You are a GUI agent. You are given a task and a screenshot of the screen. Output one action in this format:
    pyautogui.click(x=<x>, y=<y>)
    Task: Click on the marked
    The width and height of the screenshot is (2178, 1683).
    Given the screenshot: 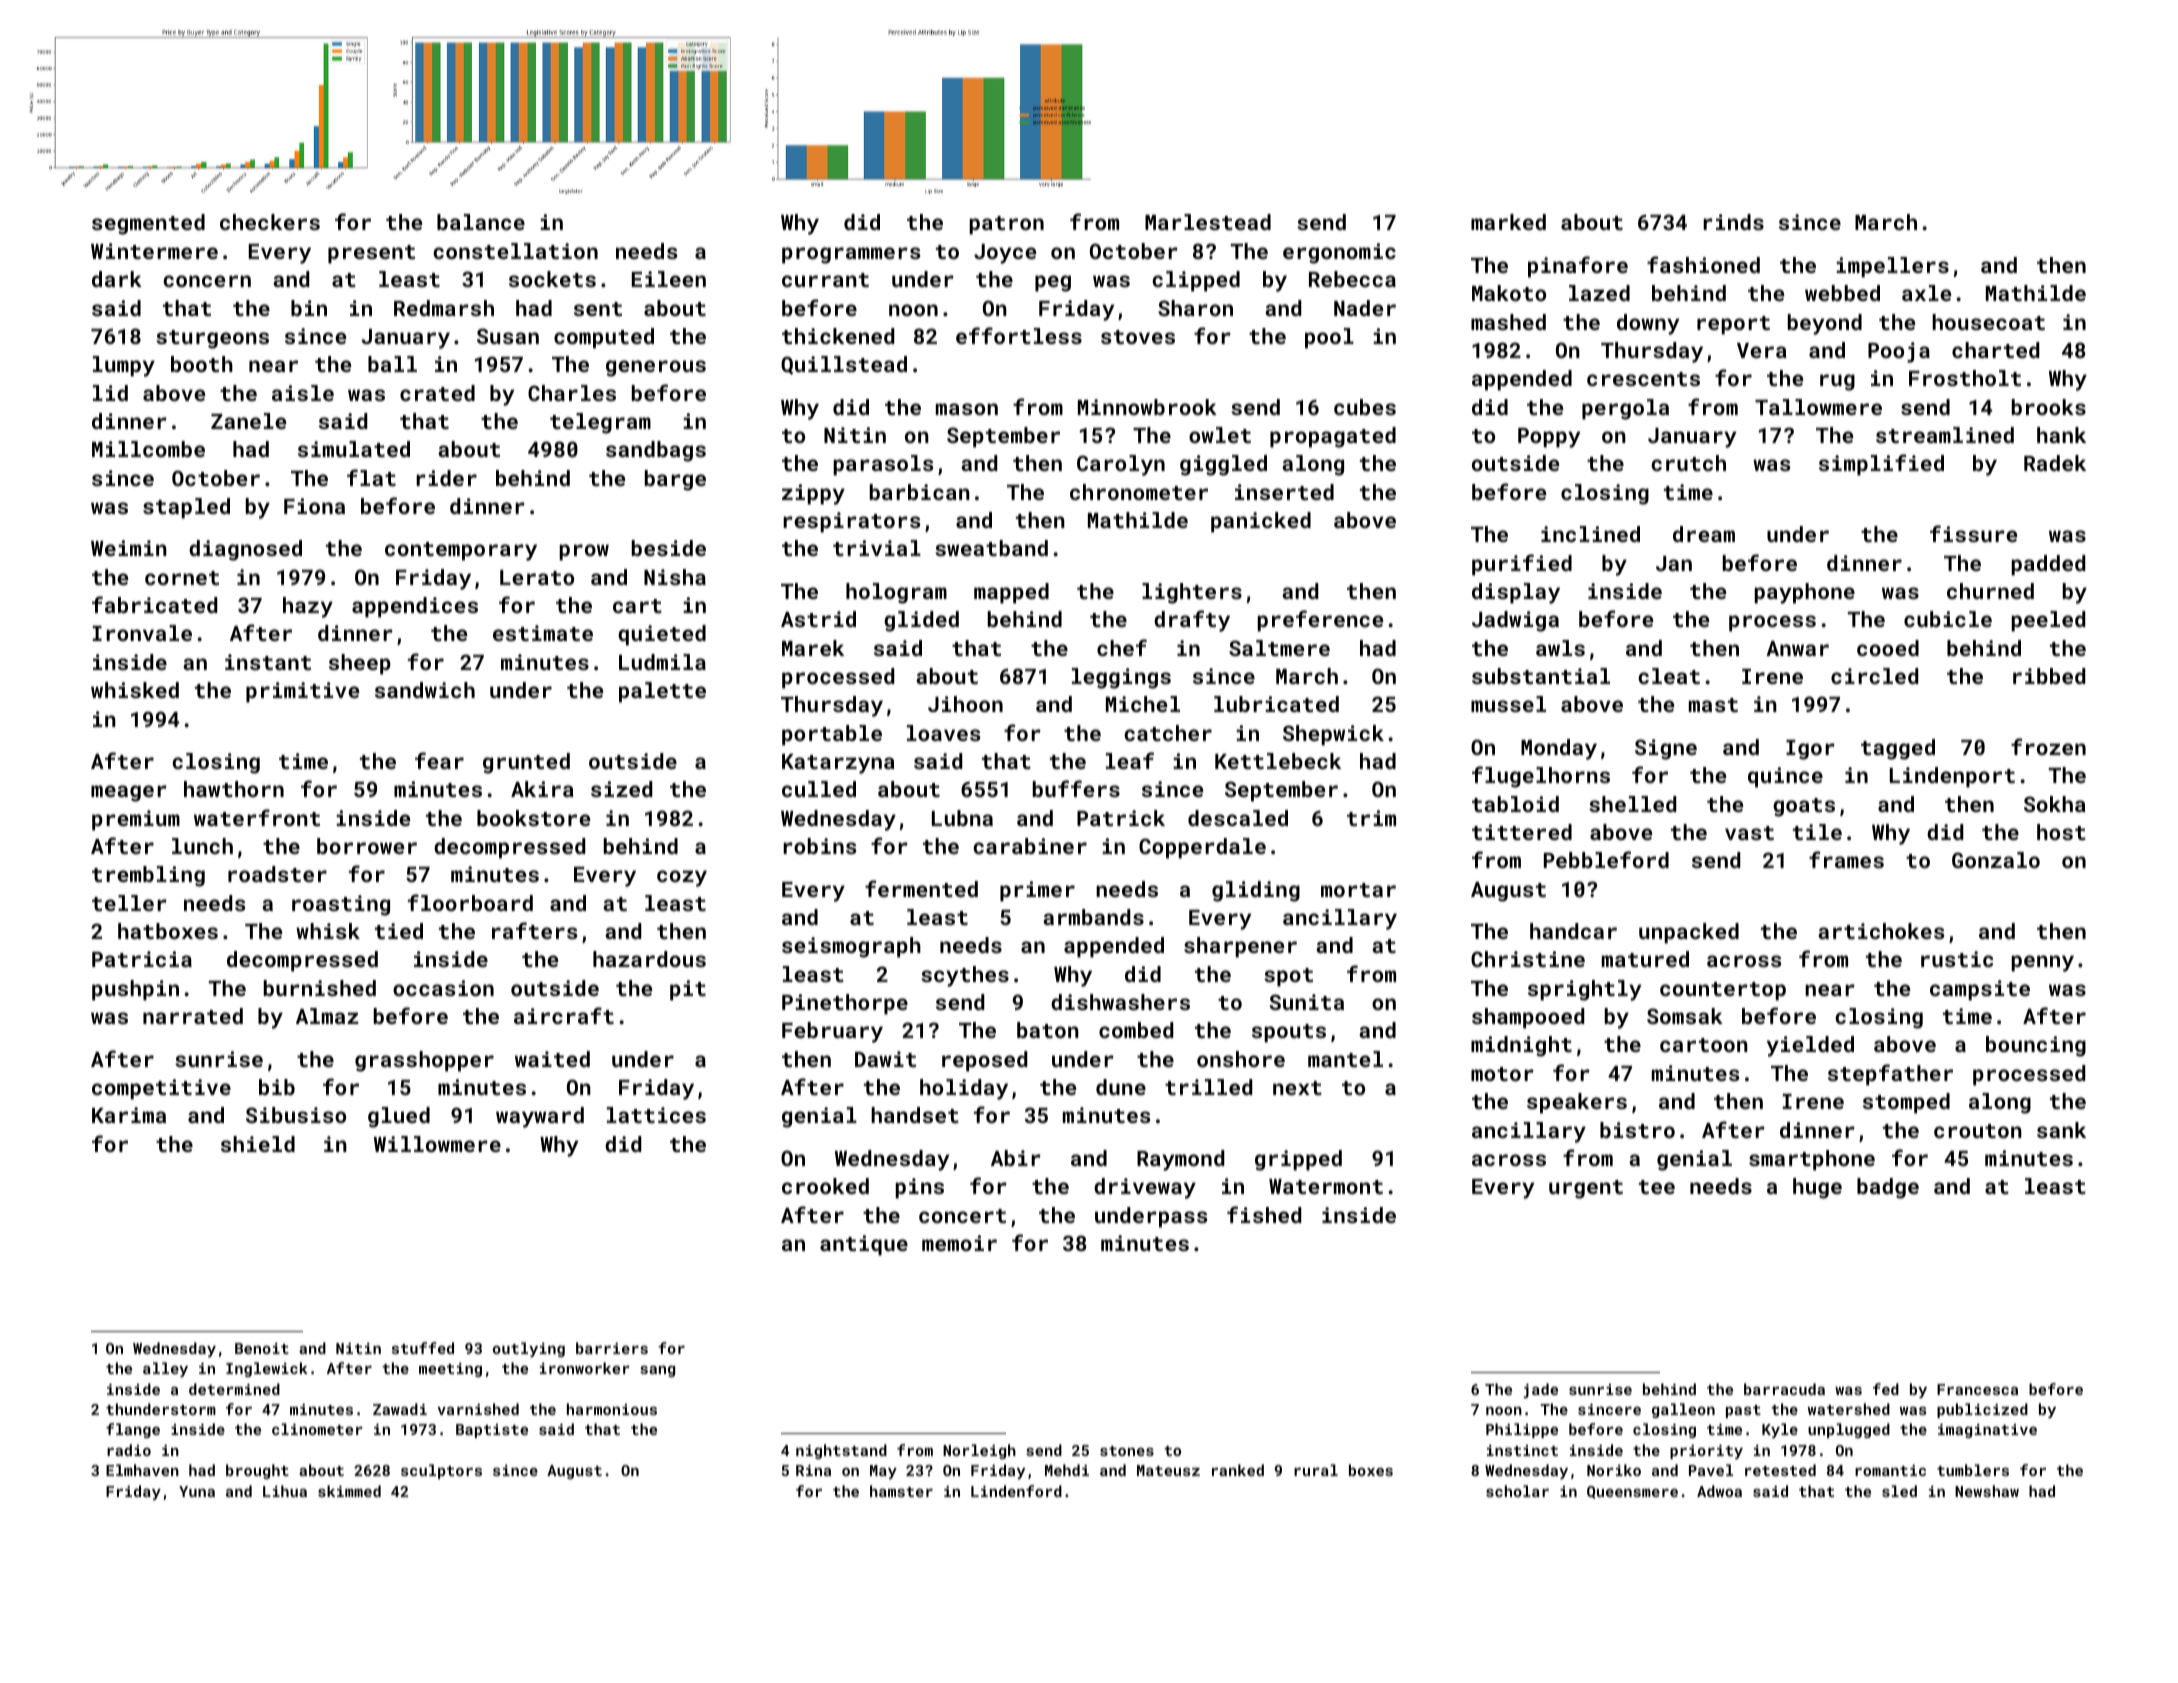 What is the action you would take?
    pyautogui.click(x=1508, y=222)
